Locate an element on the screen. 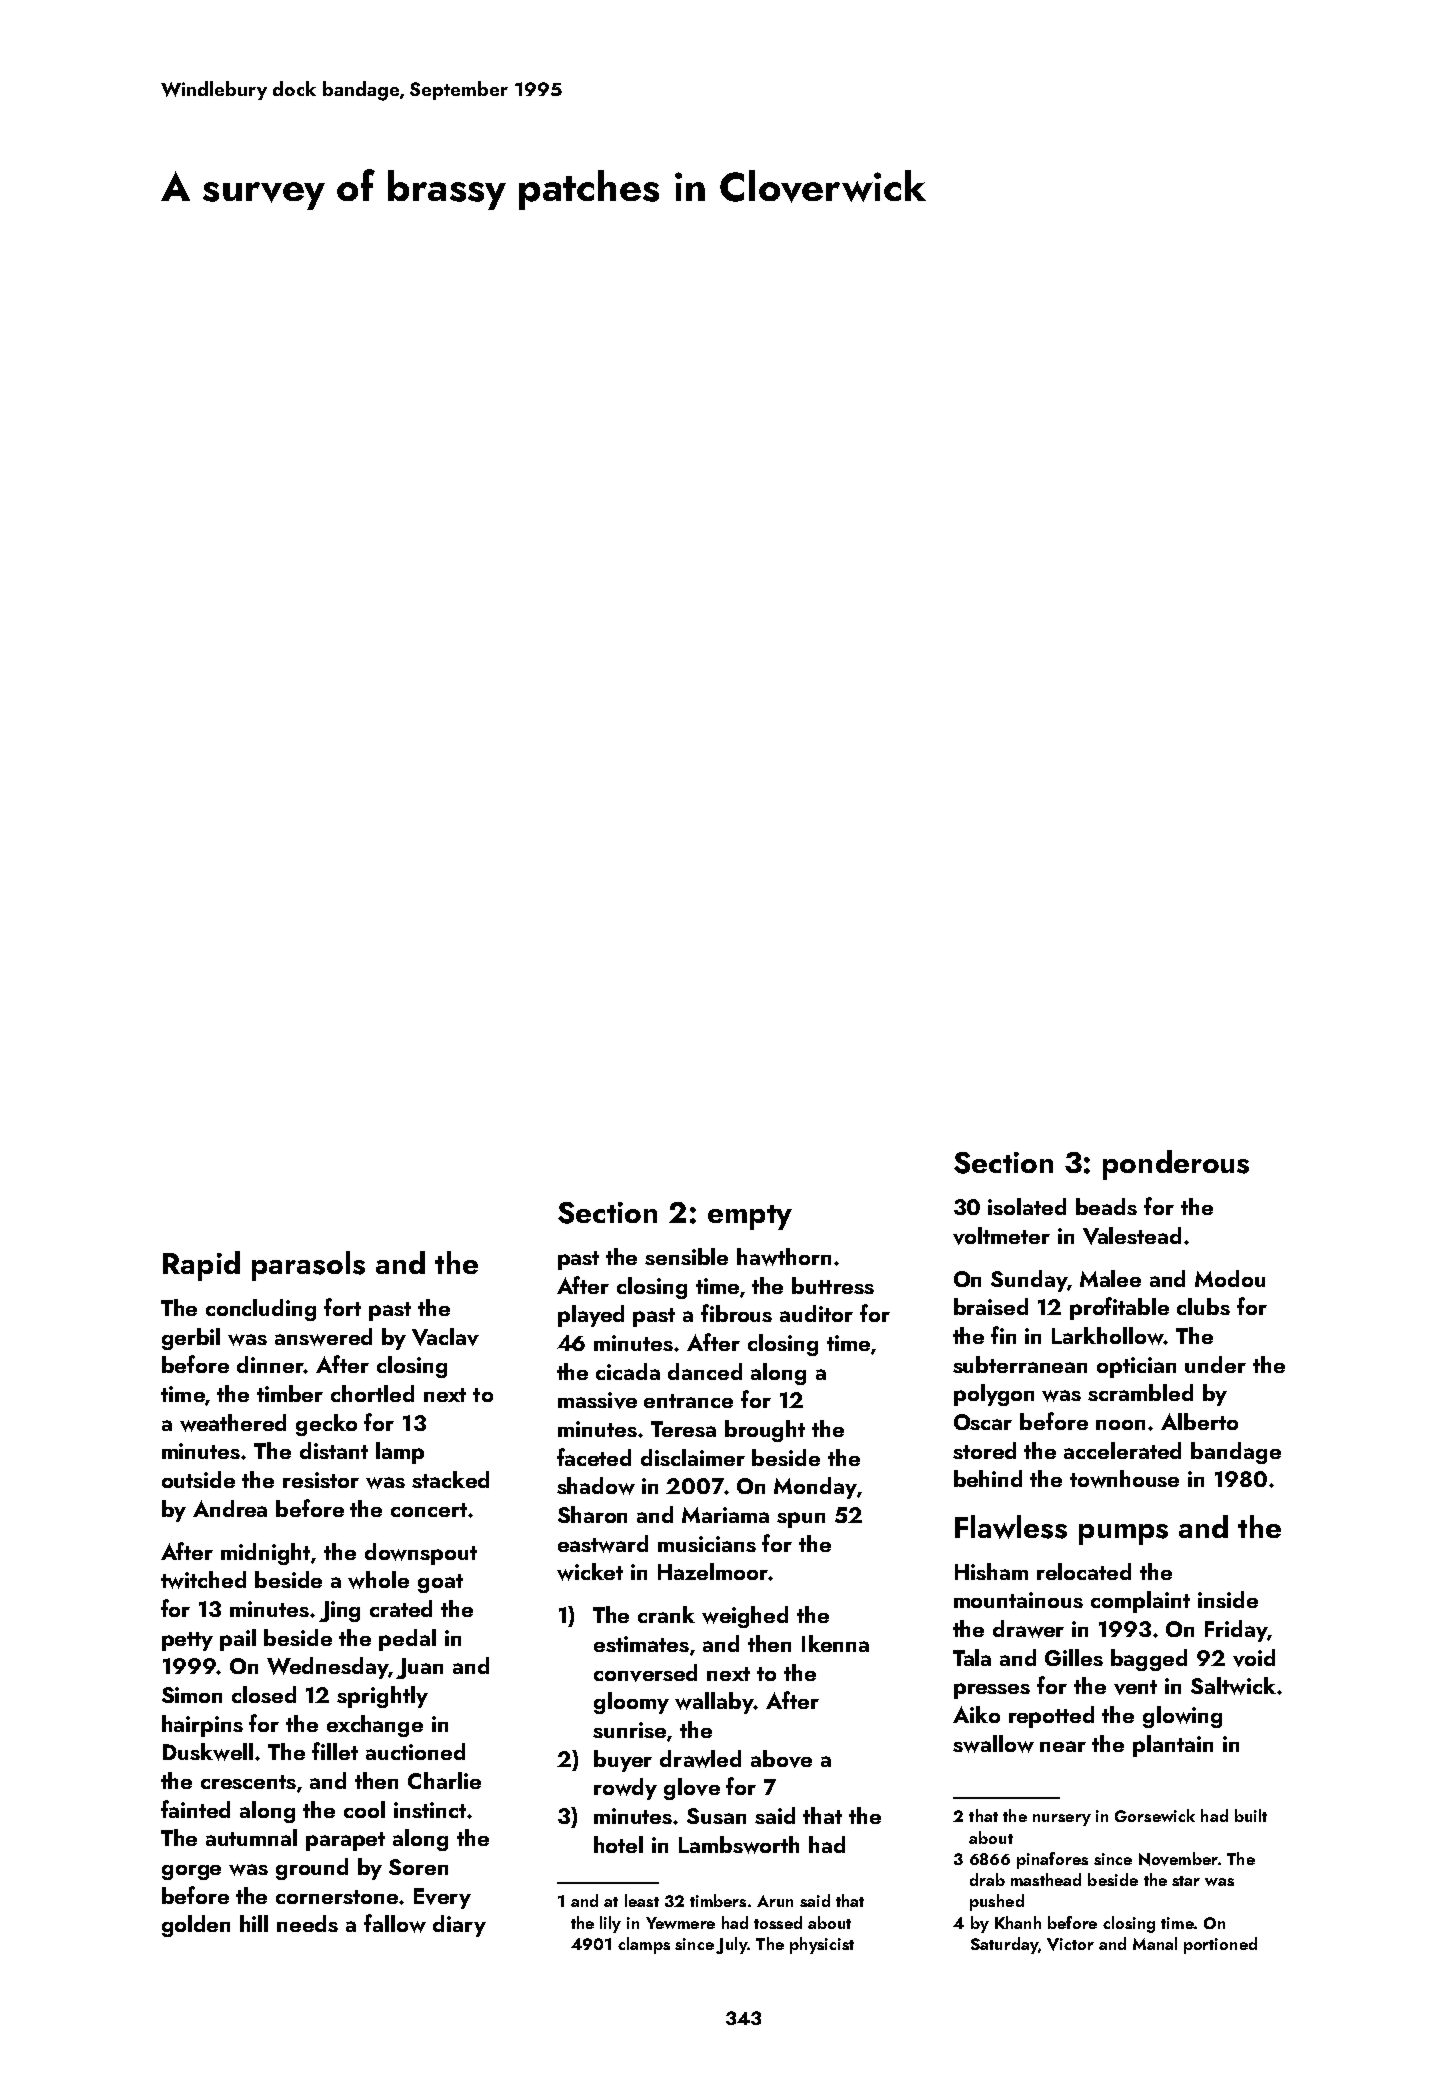 The image size is (1450, 2100). hotel is located at coordinates (618, 1844).
